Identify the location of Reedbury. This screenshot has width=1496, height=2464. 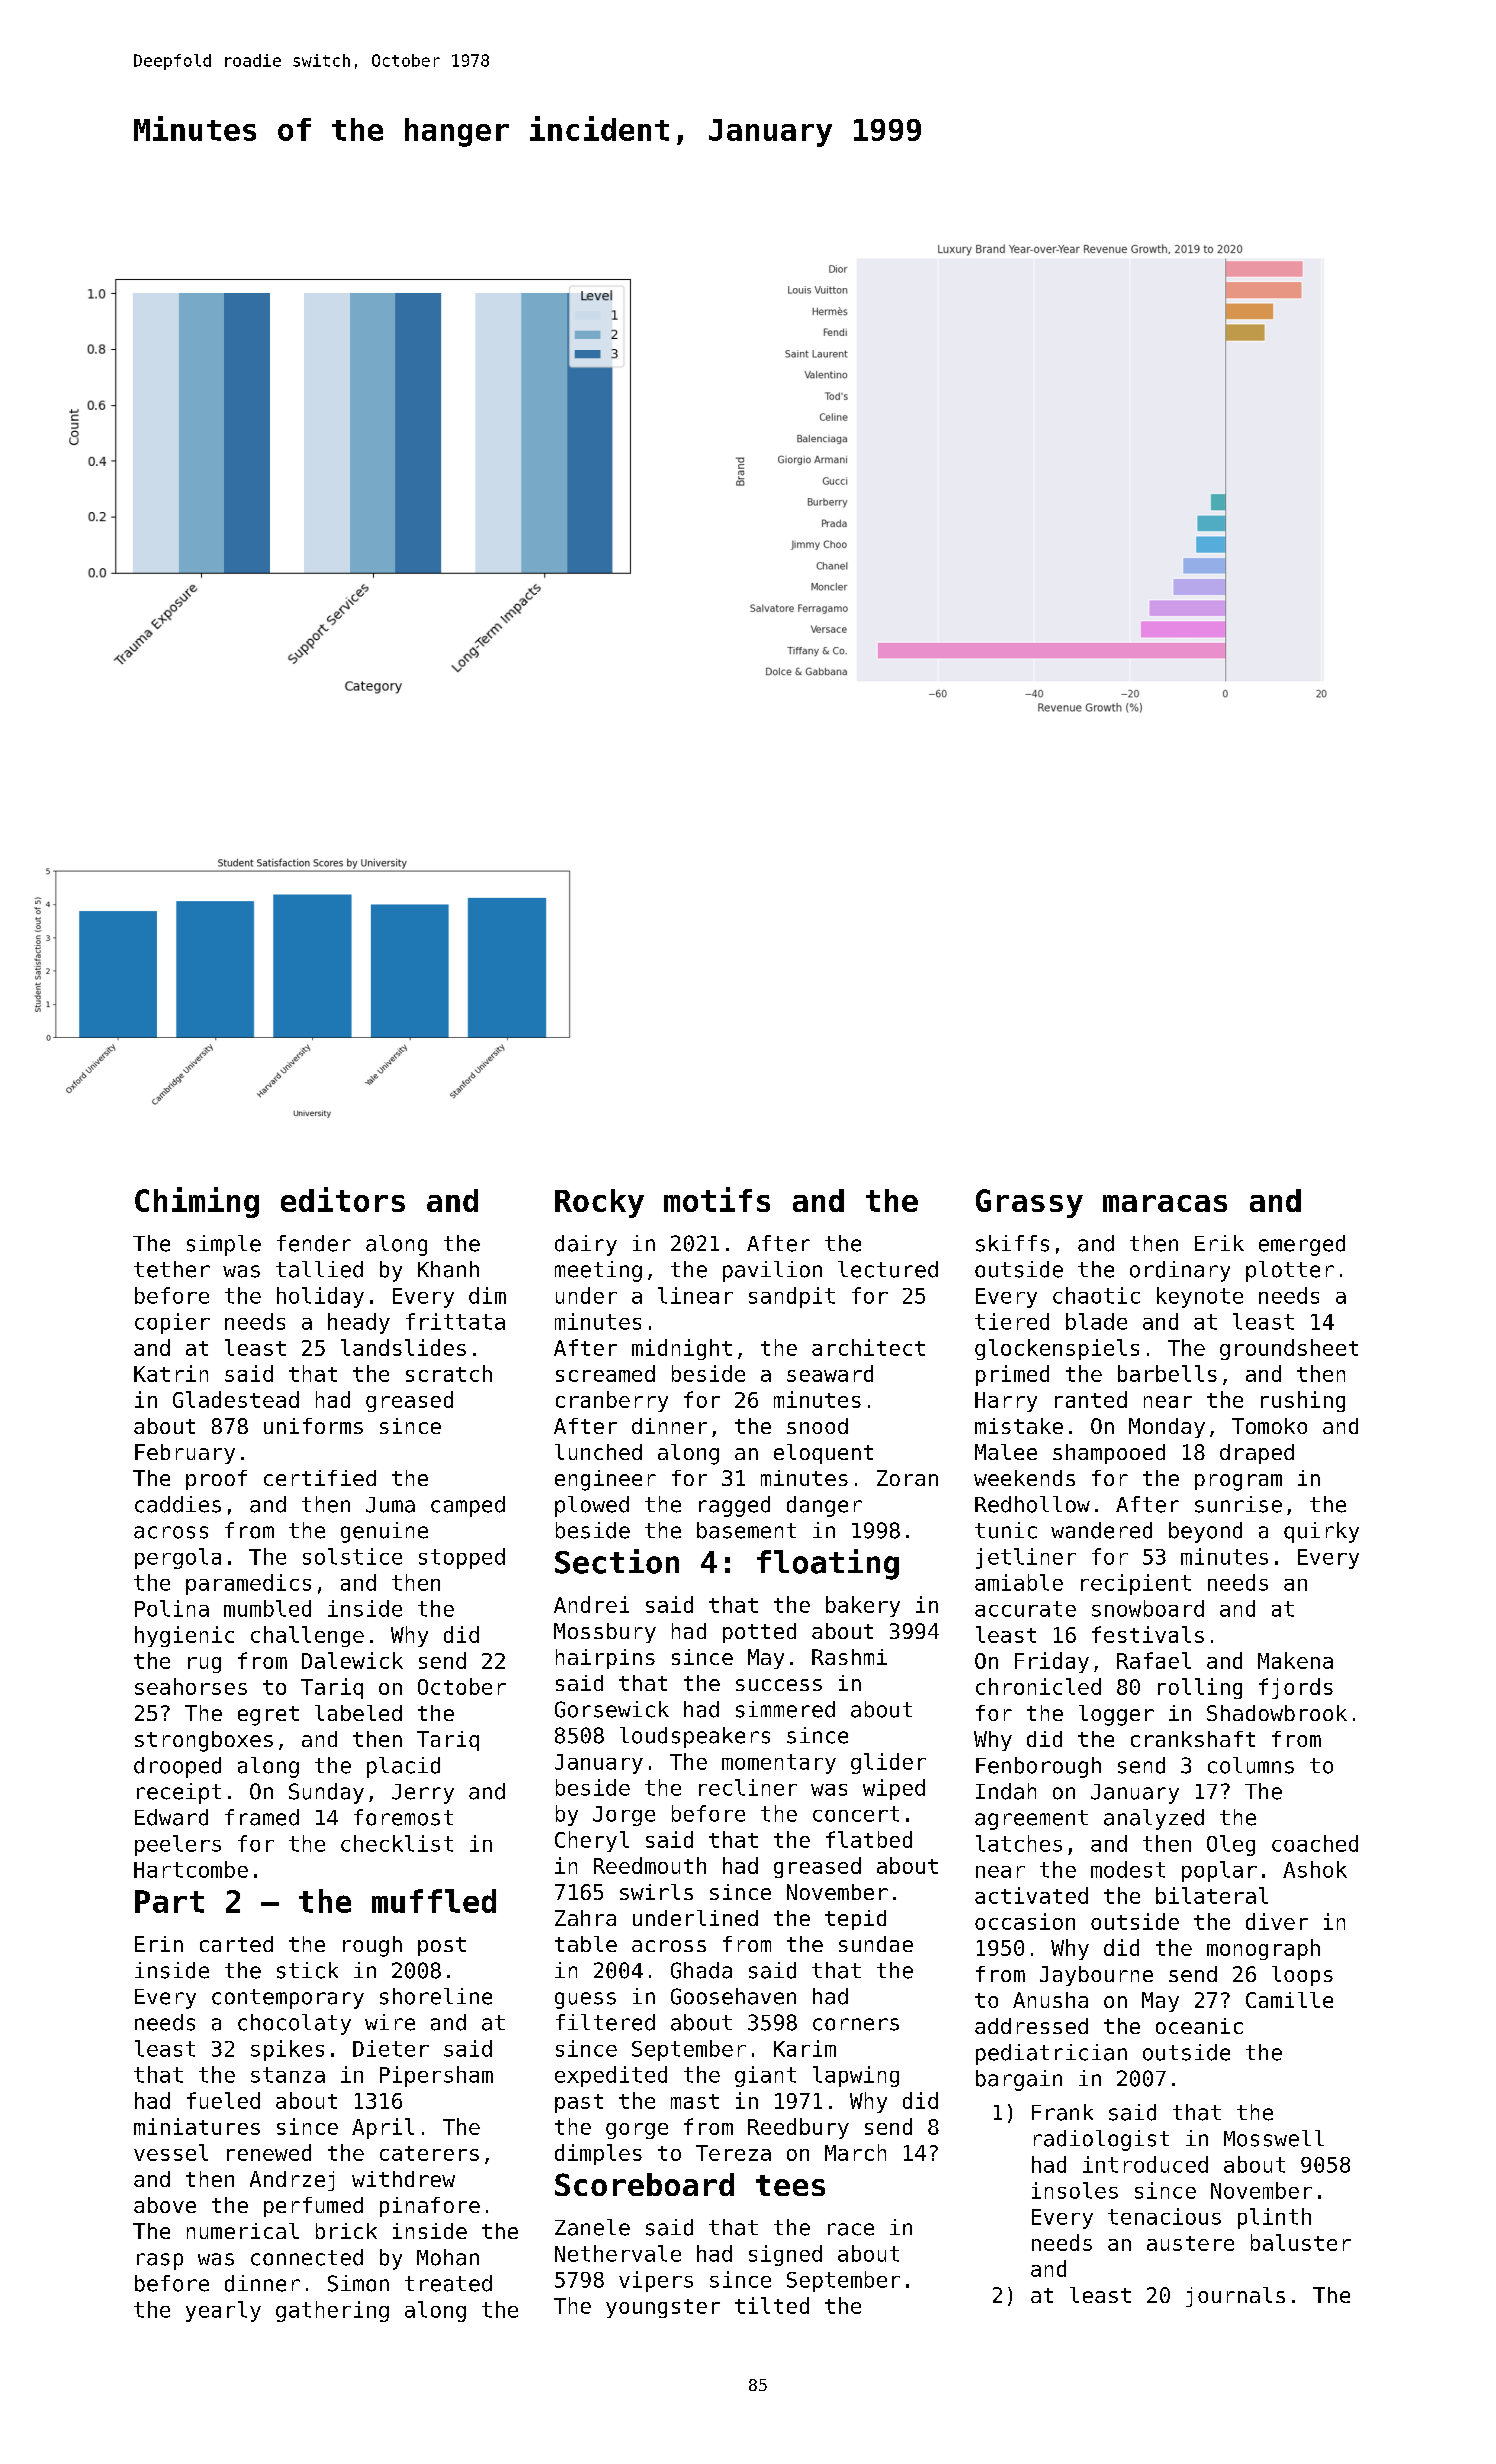
(798, 2128).
